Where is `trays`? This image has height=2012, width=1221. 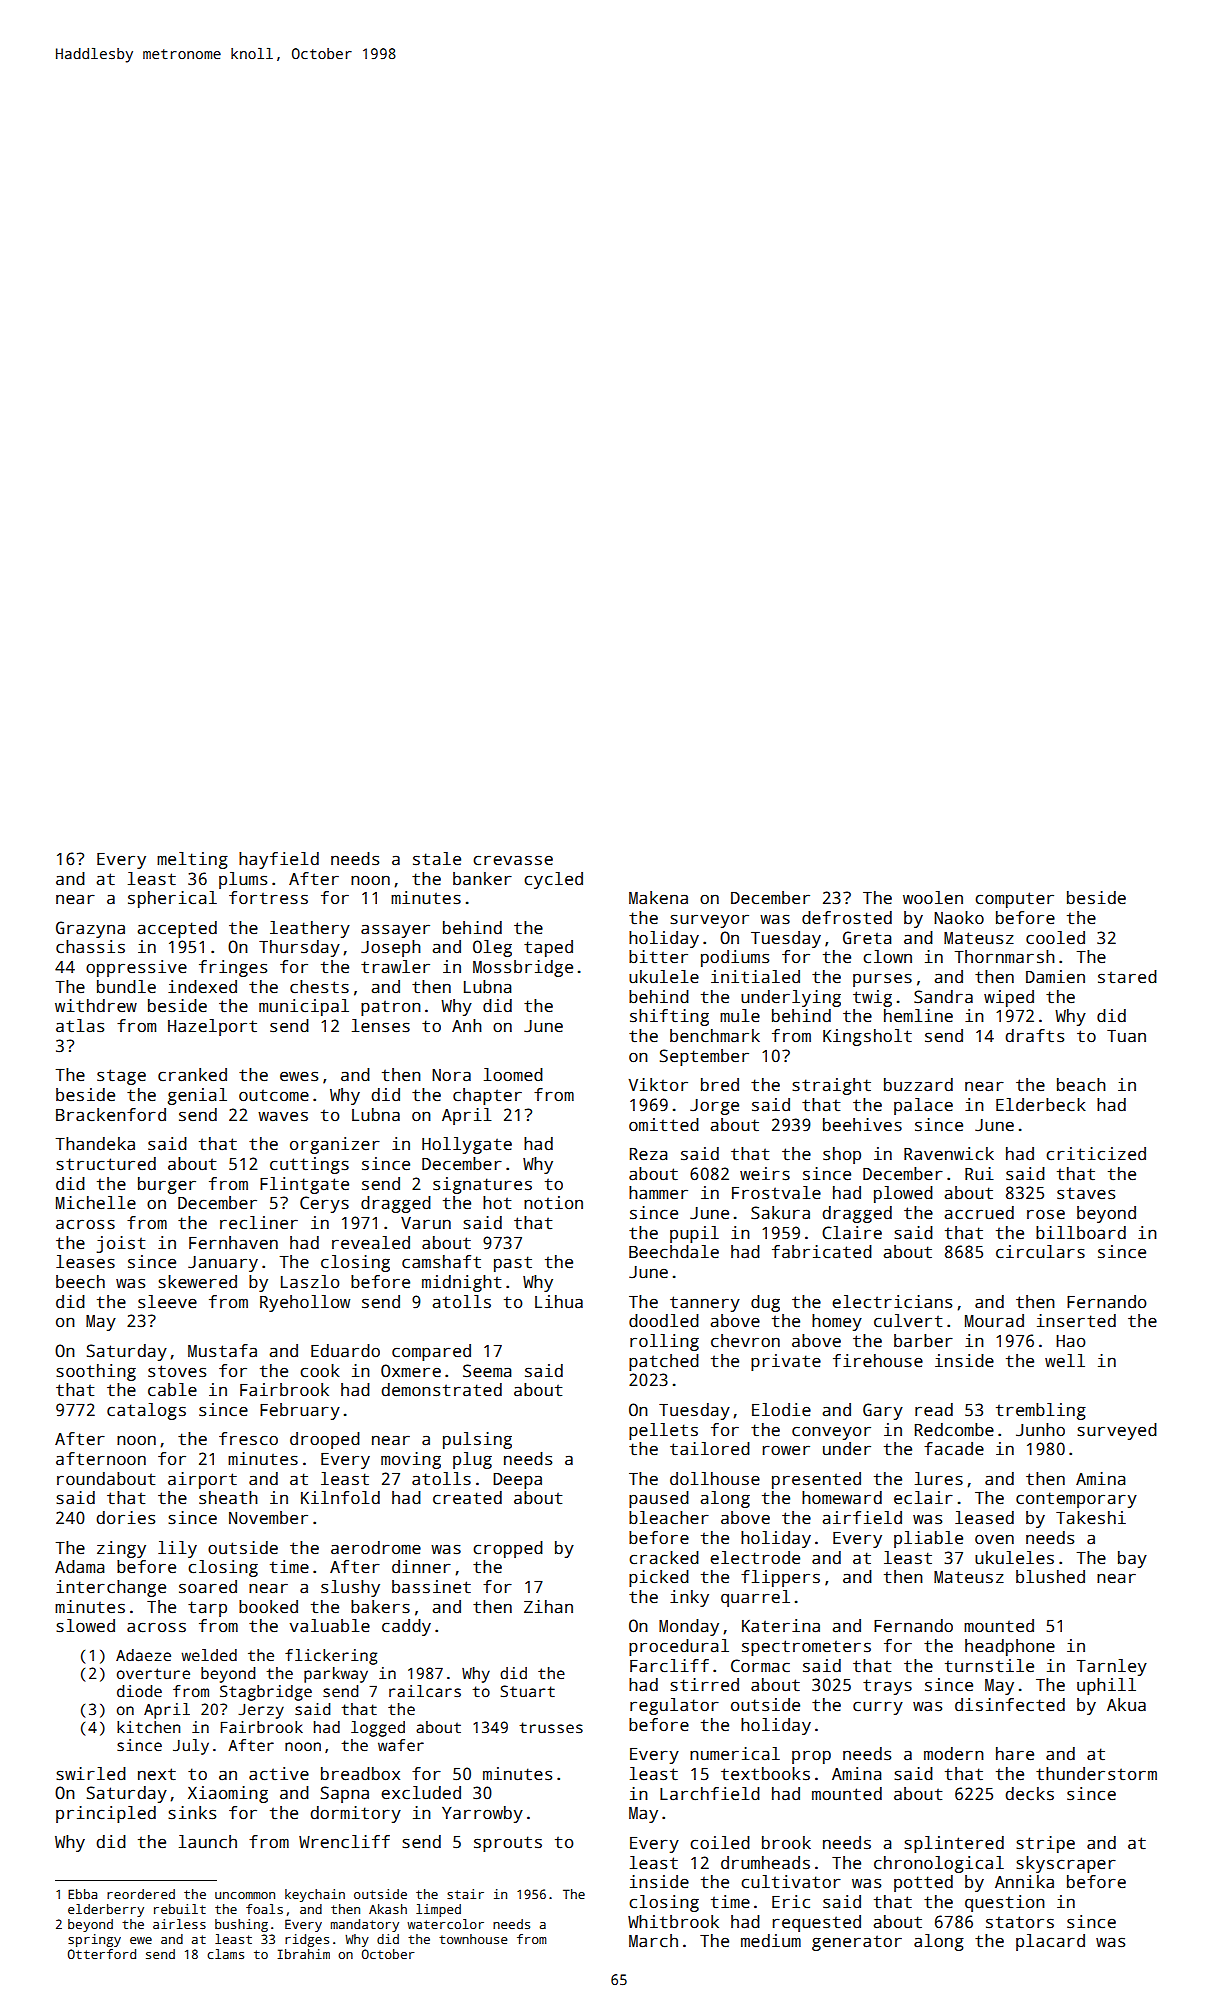
trays is located at coordinates (887, 1687).
